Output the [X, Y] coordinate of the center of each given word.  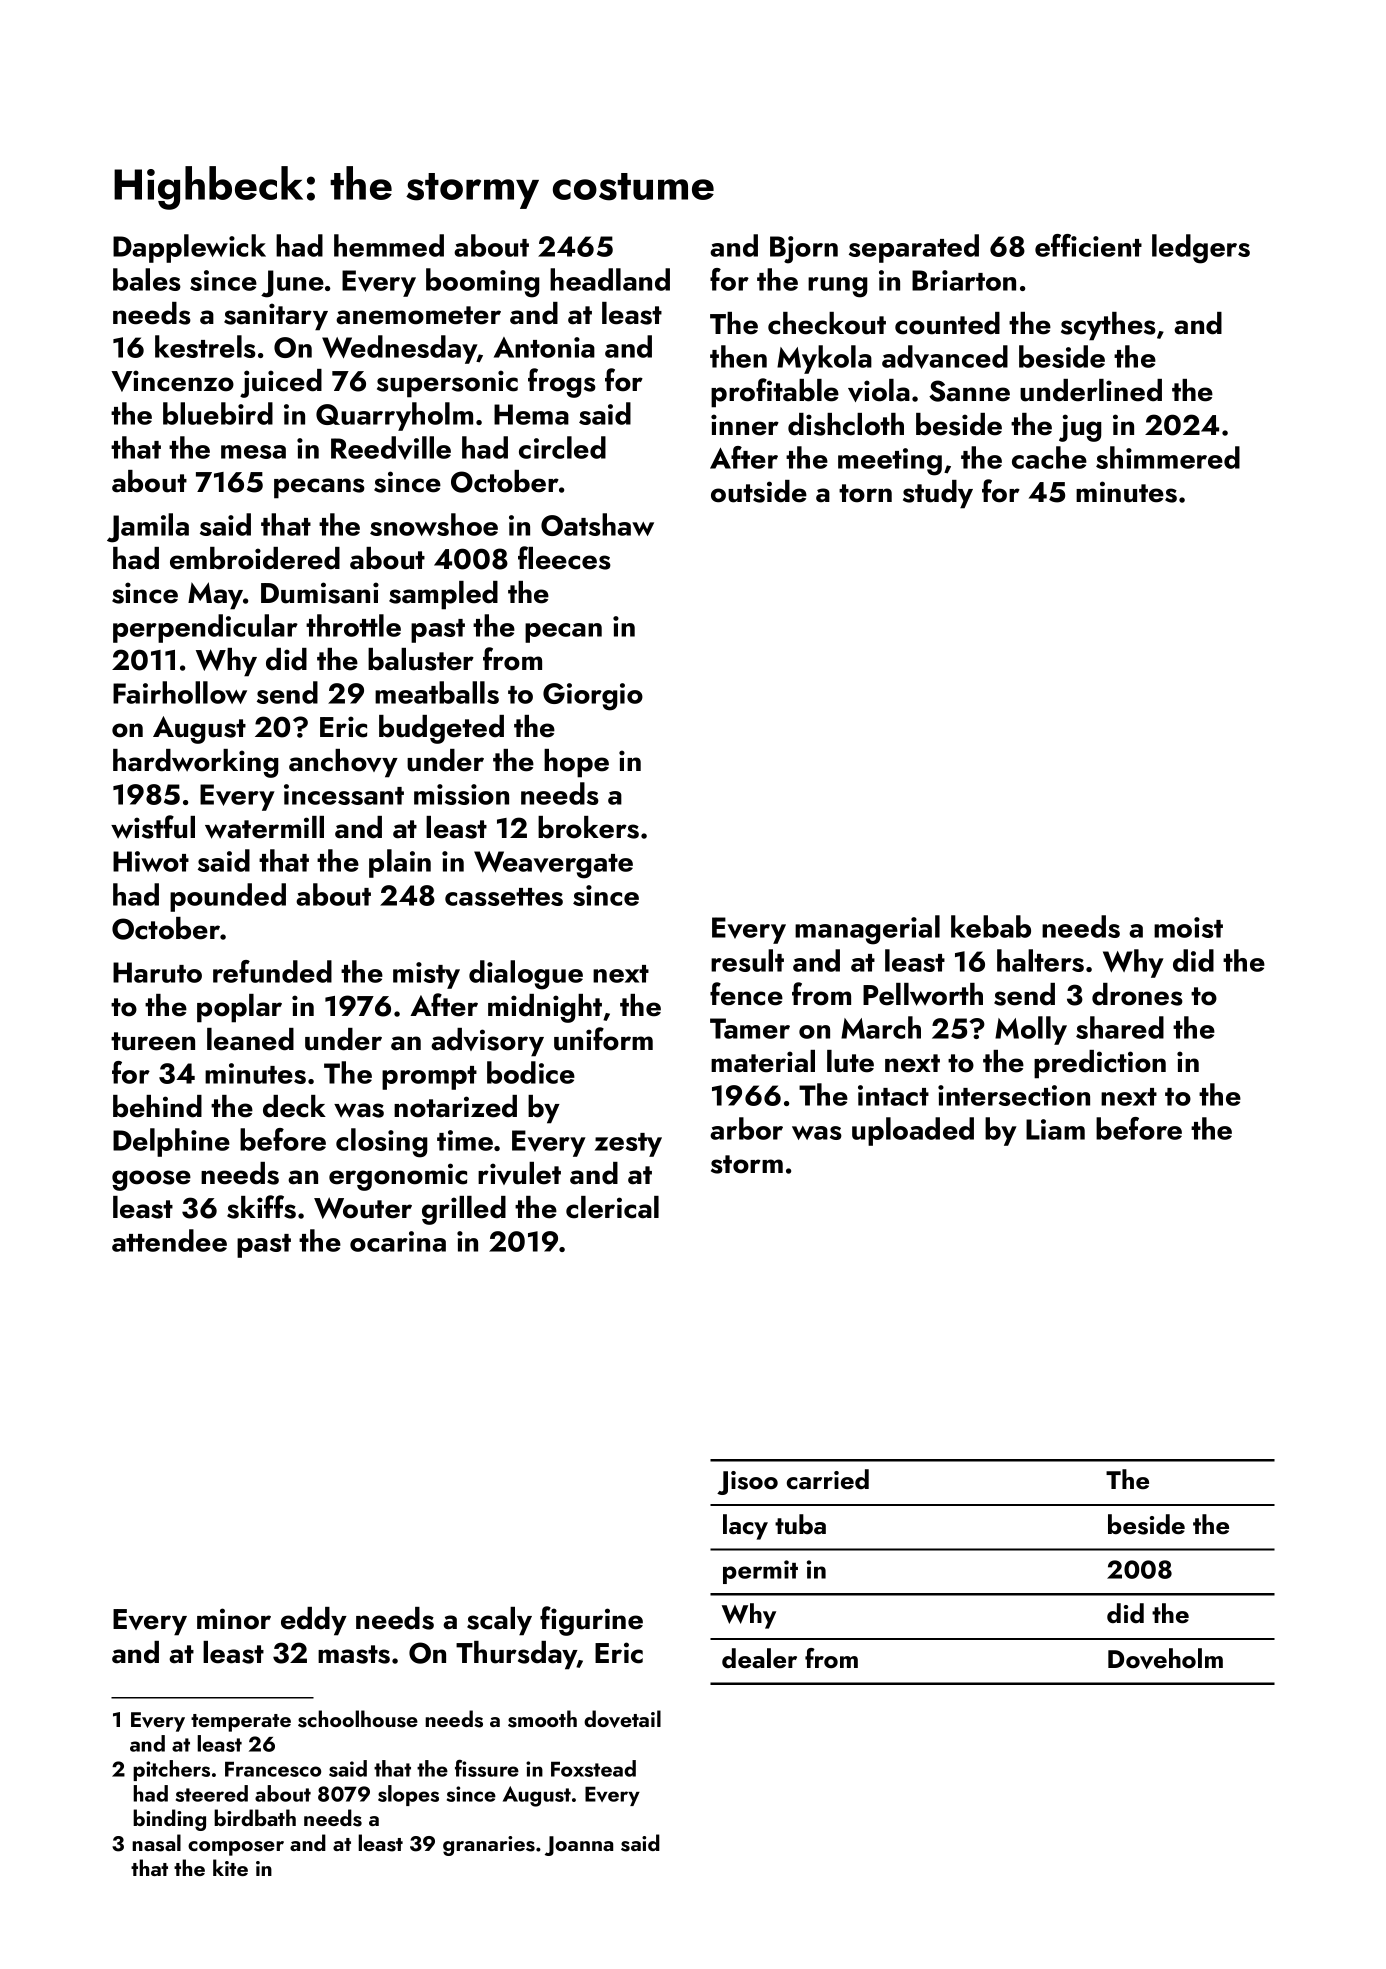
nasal [156, 1843]
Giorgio [593, 697]
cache [1049, 457]
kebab [991, 926]
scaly [499, 1621]
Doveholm [1165, 1658]
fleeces [564, 558]
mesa [253, 452]
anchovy [343, 763]
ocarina [398, 1241]
